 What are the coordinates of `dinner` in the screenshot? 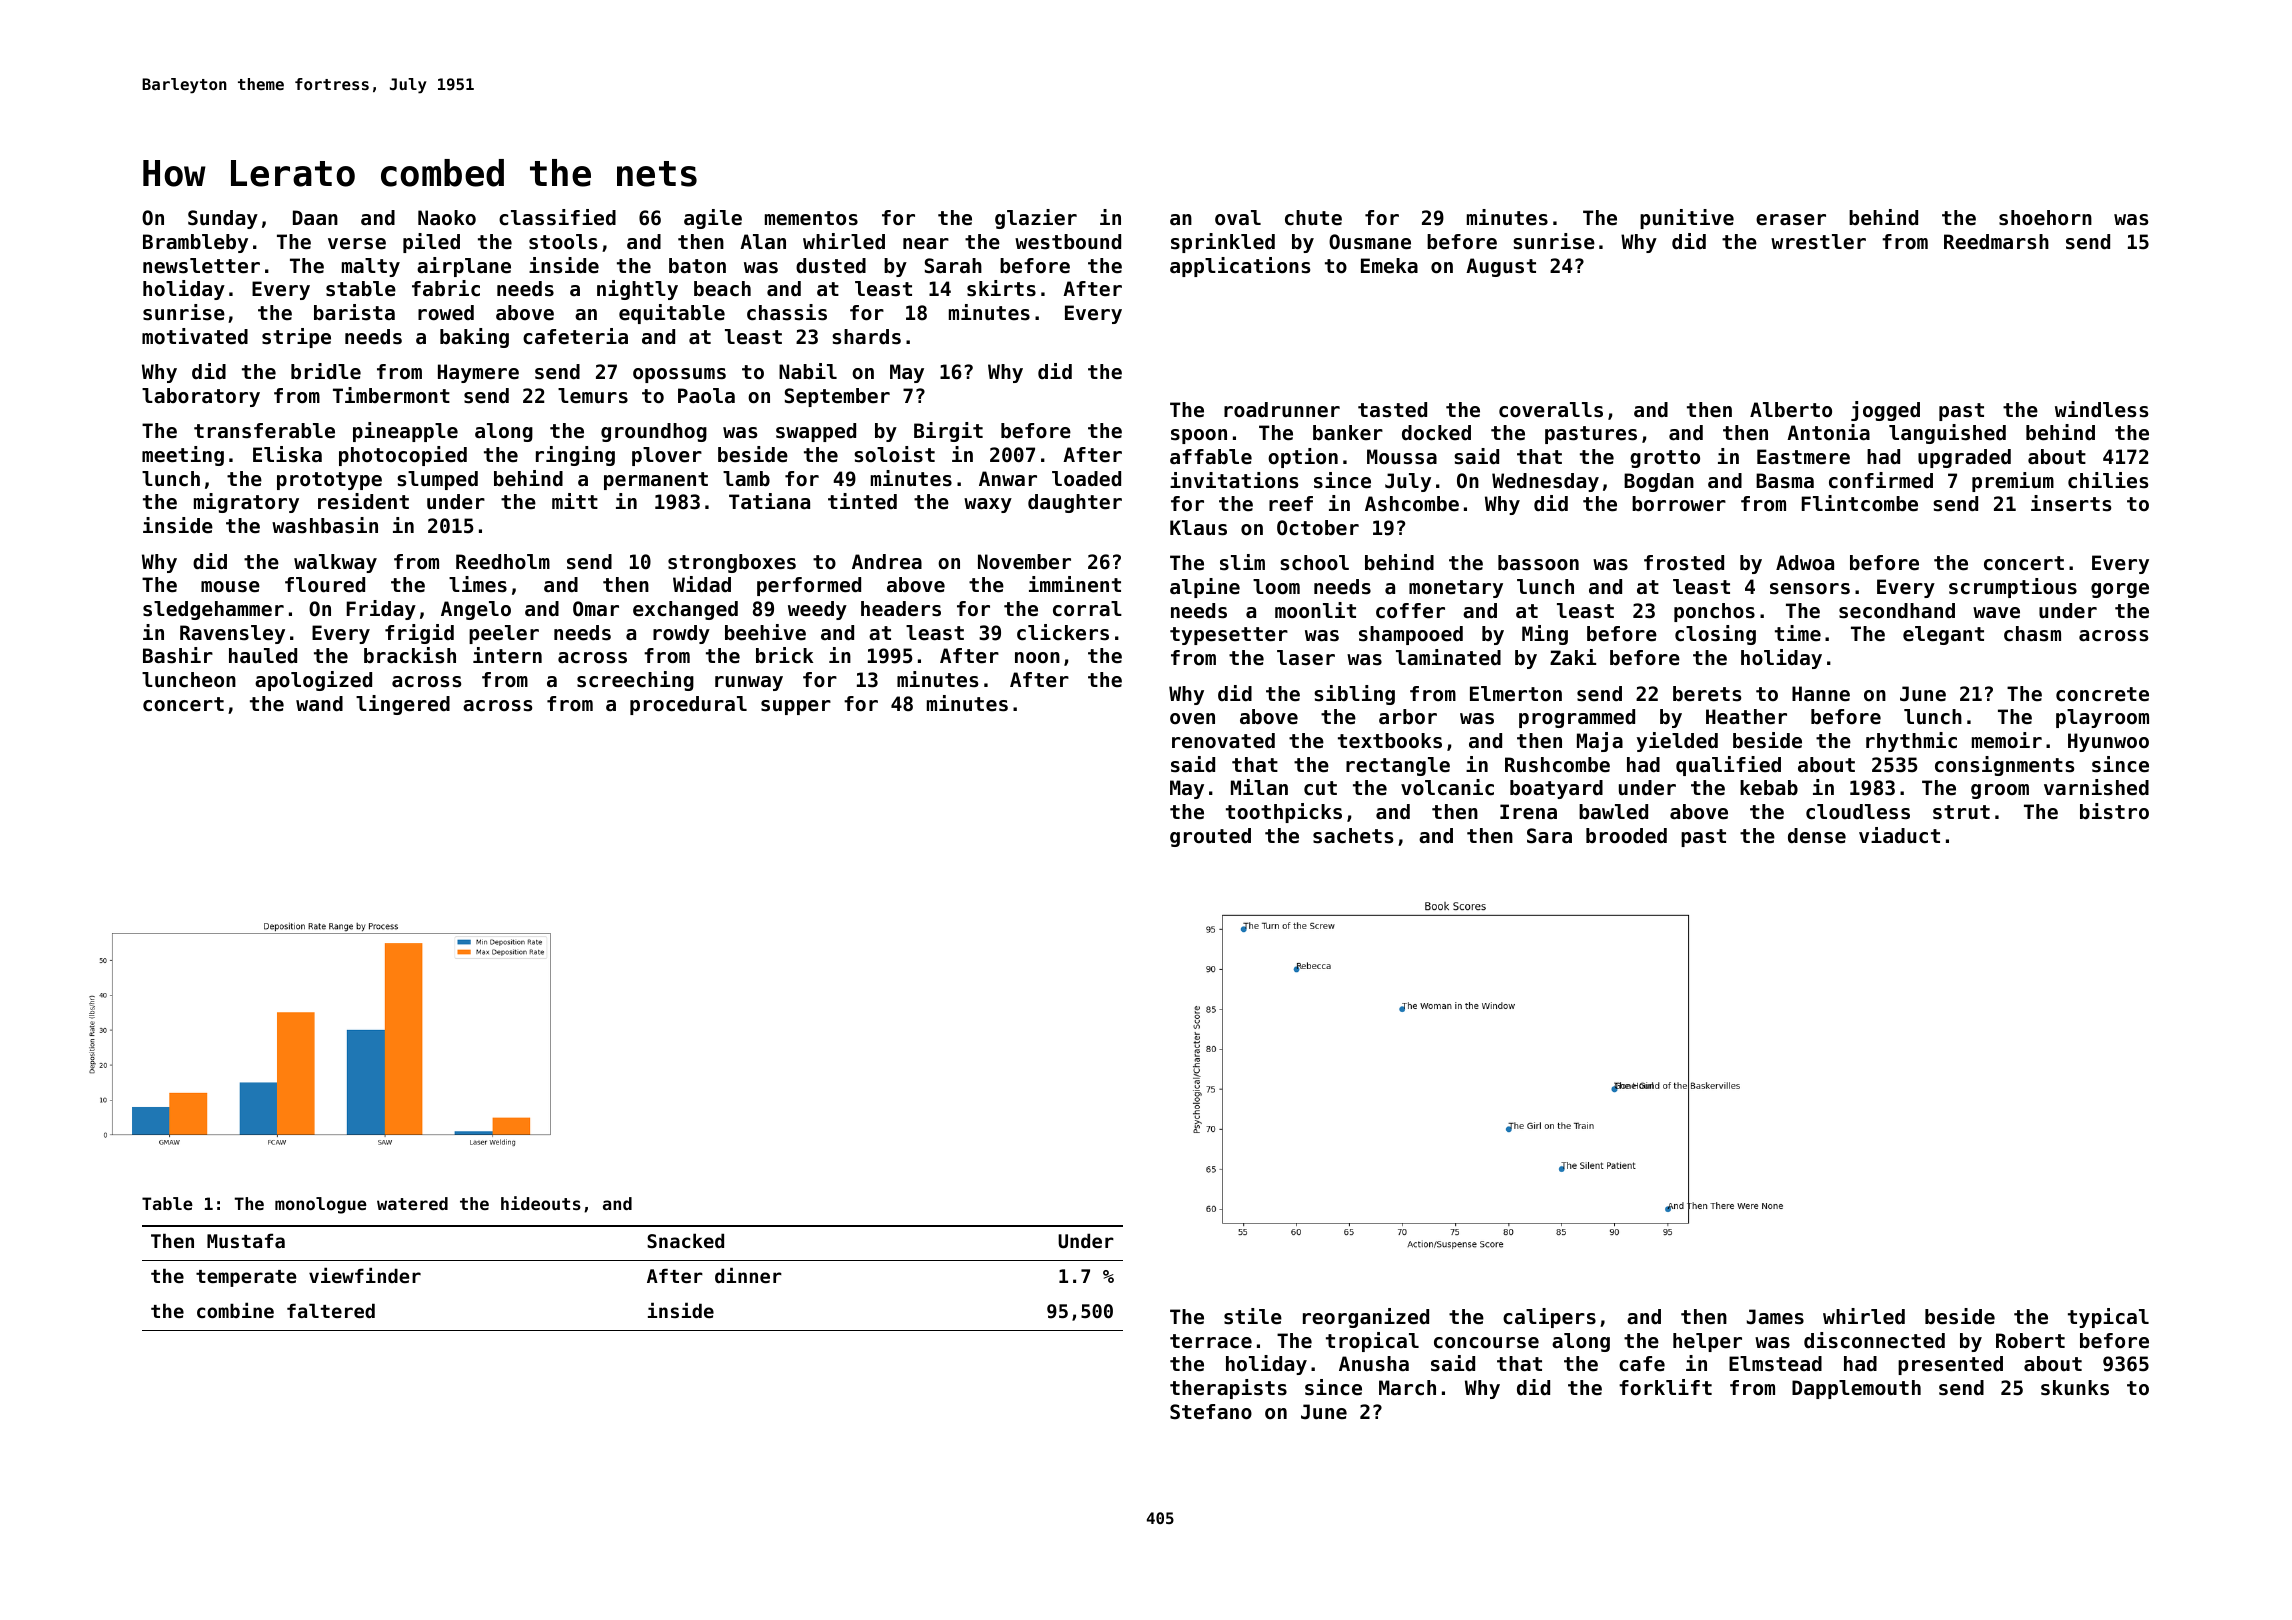 It's located at (748, 1275).
